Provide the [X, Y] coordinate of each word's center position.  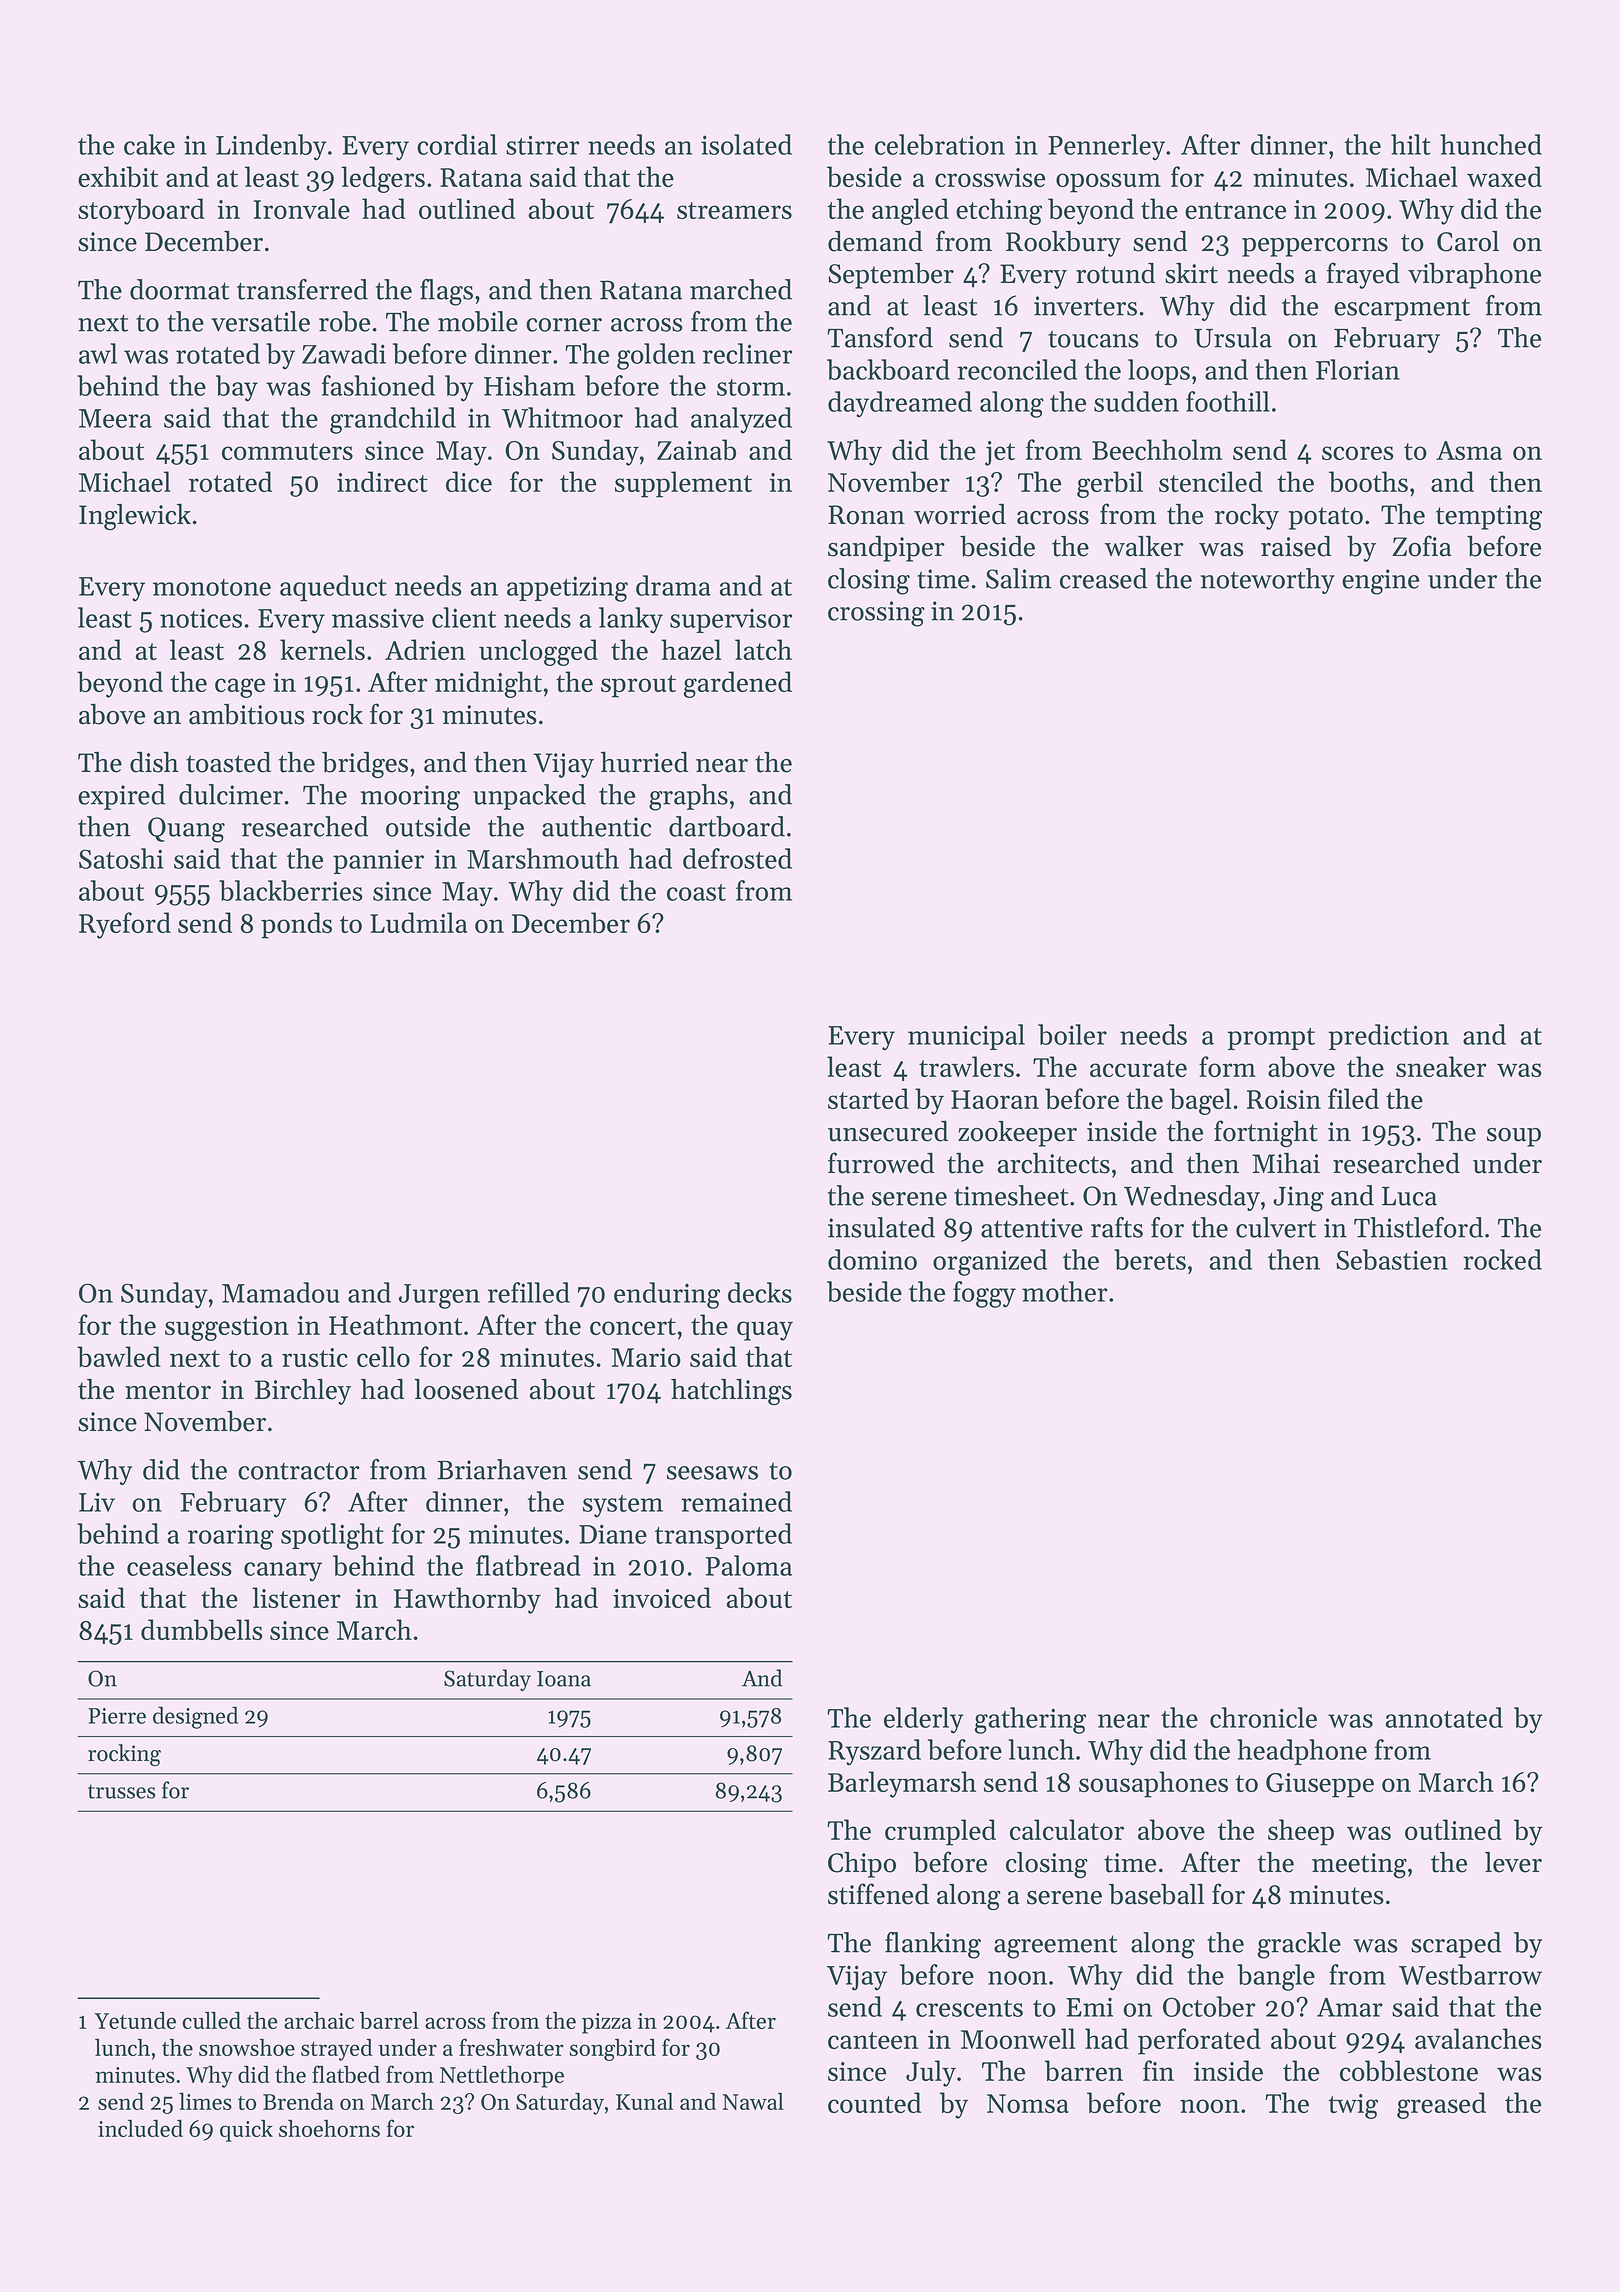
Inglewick [135, 517]
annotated [1444, 1717]
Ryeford [125, 925]
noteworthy [1268, 581]
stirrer [543, 145]
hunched [1491, 144]
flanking [933, 1945]
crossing [876, 614]
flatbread [528, 1565]
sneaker [1441, 1066]
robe [344, 321]
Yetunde [135, 2020]
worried [960, 514]
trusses [122, 1791]
